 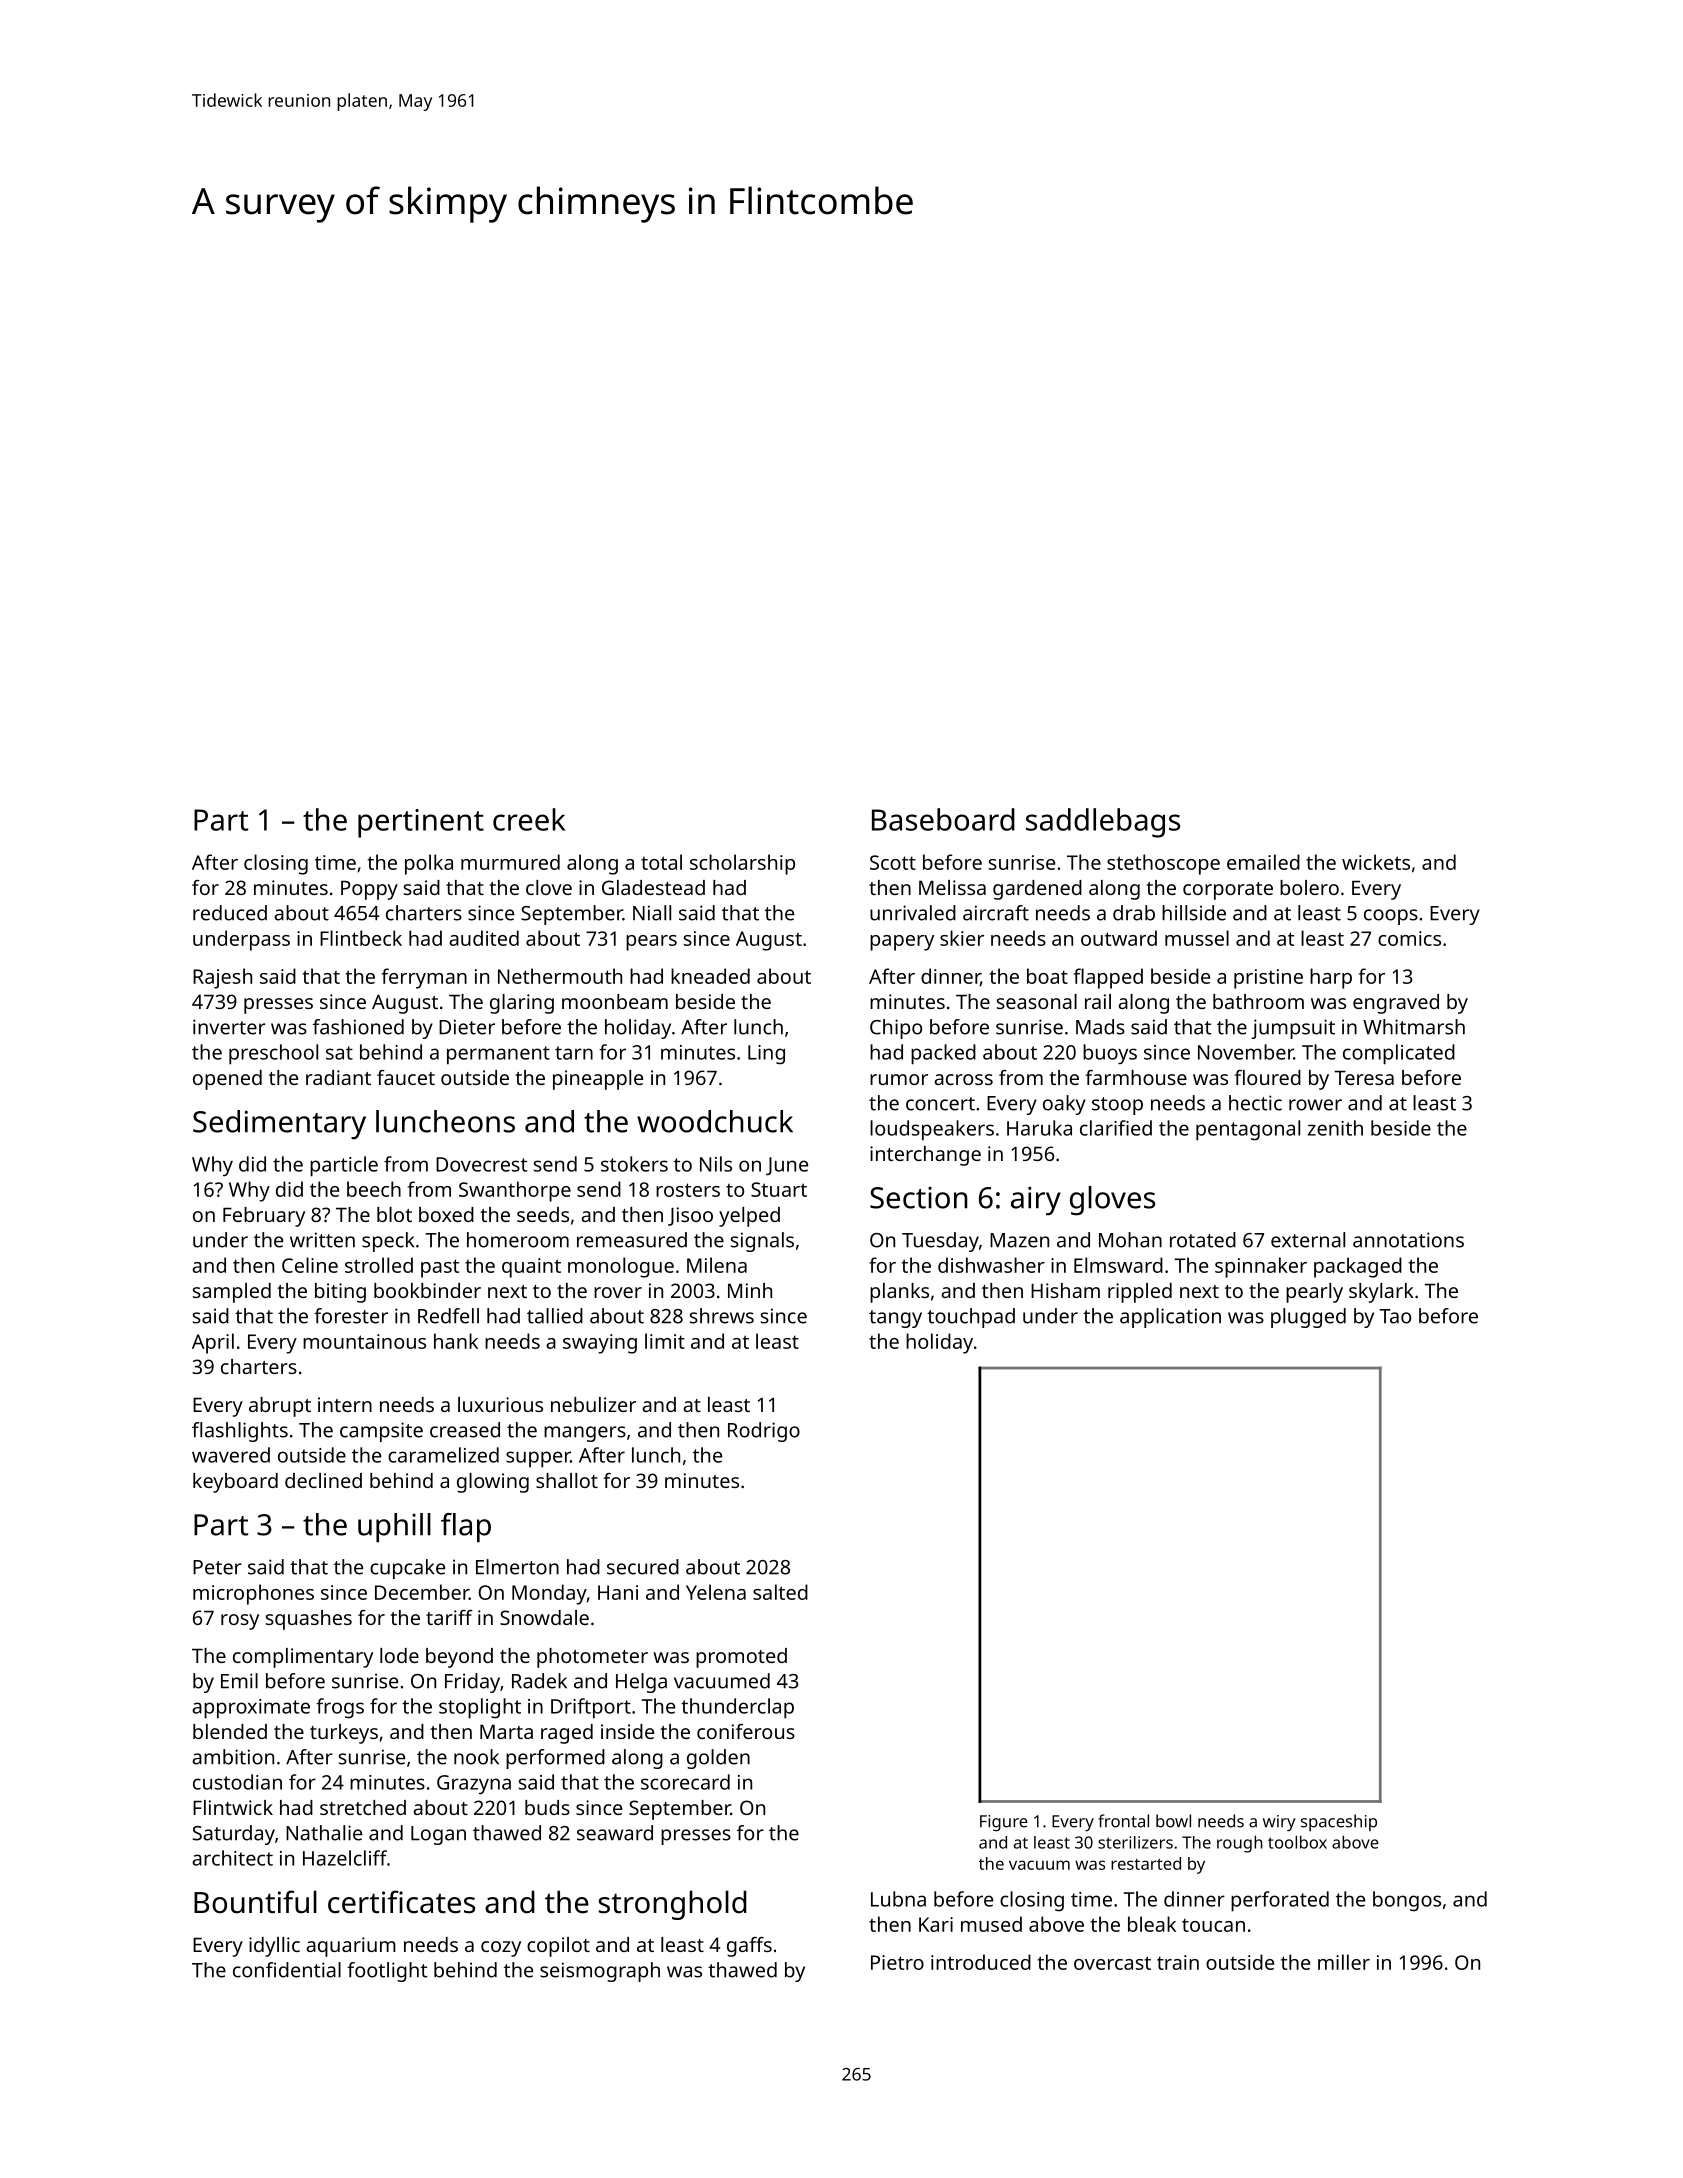 What do you see at coordinates (1263, 862) in the screenshot?
I see `emailed` at bounding box center [1263, 862].
